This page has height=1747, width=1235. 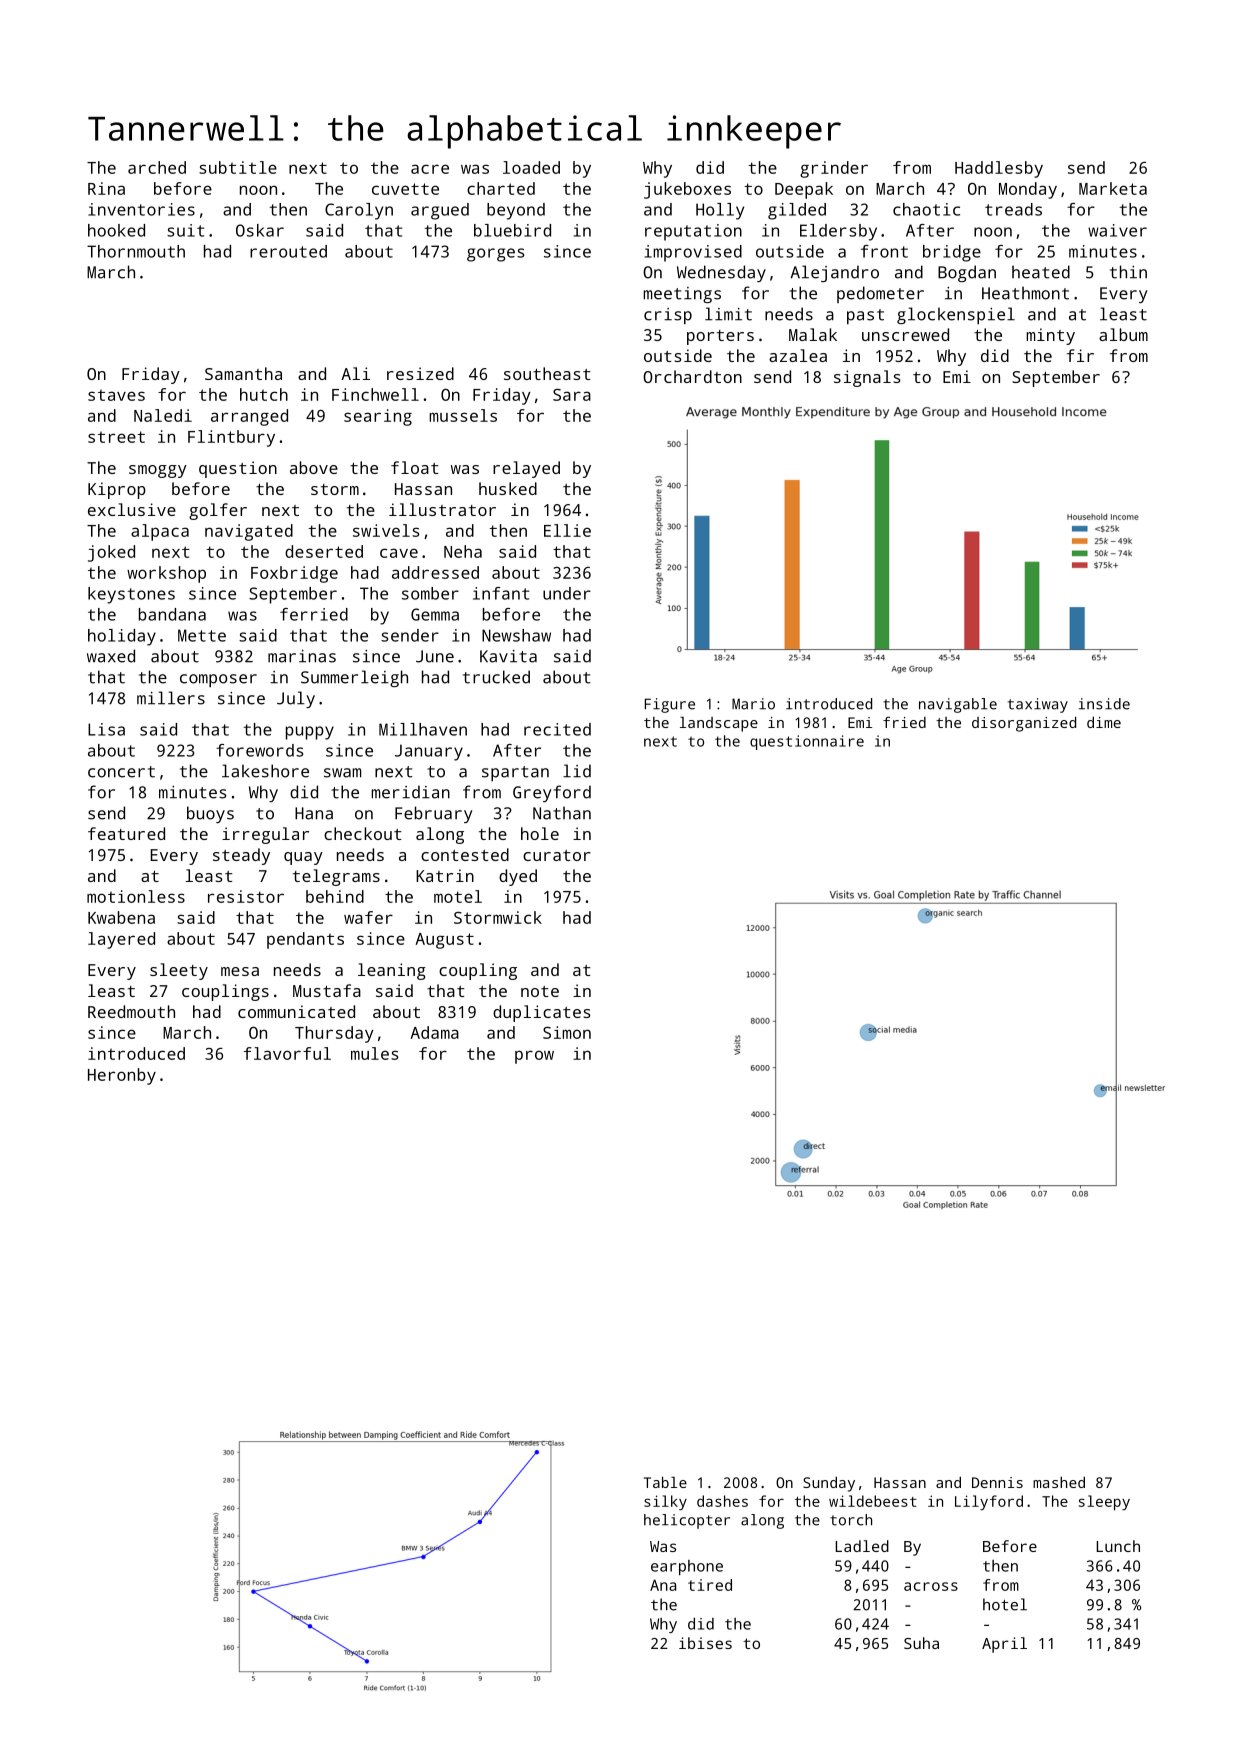 I want to click on silky, so click(x=665, y=1503).
